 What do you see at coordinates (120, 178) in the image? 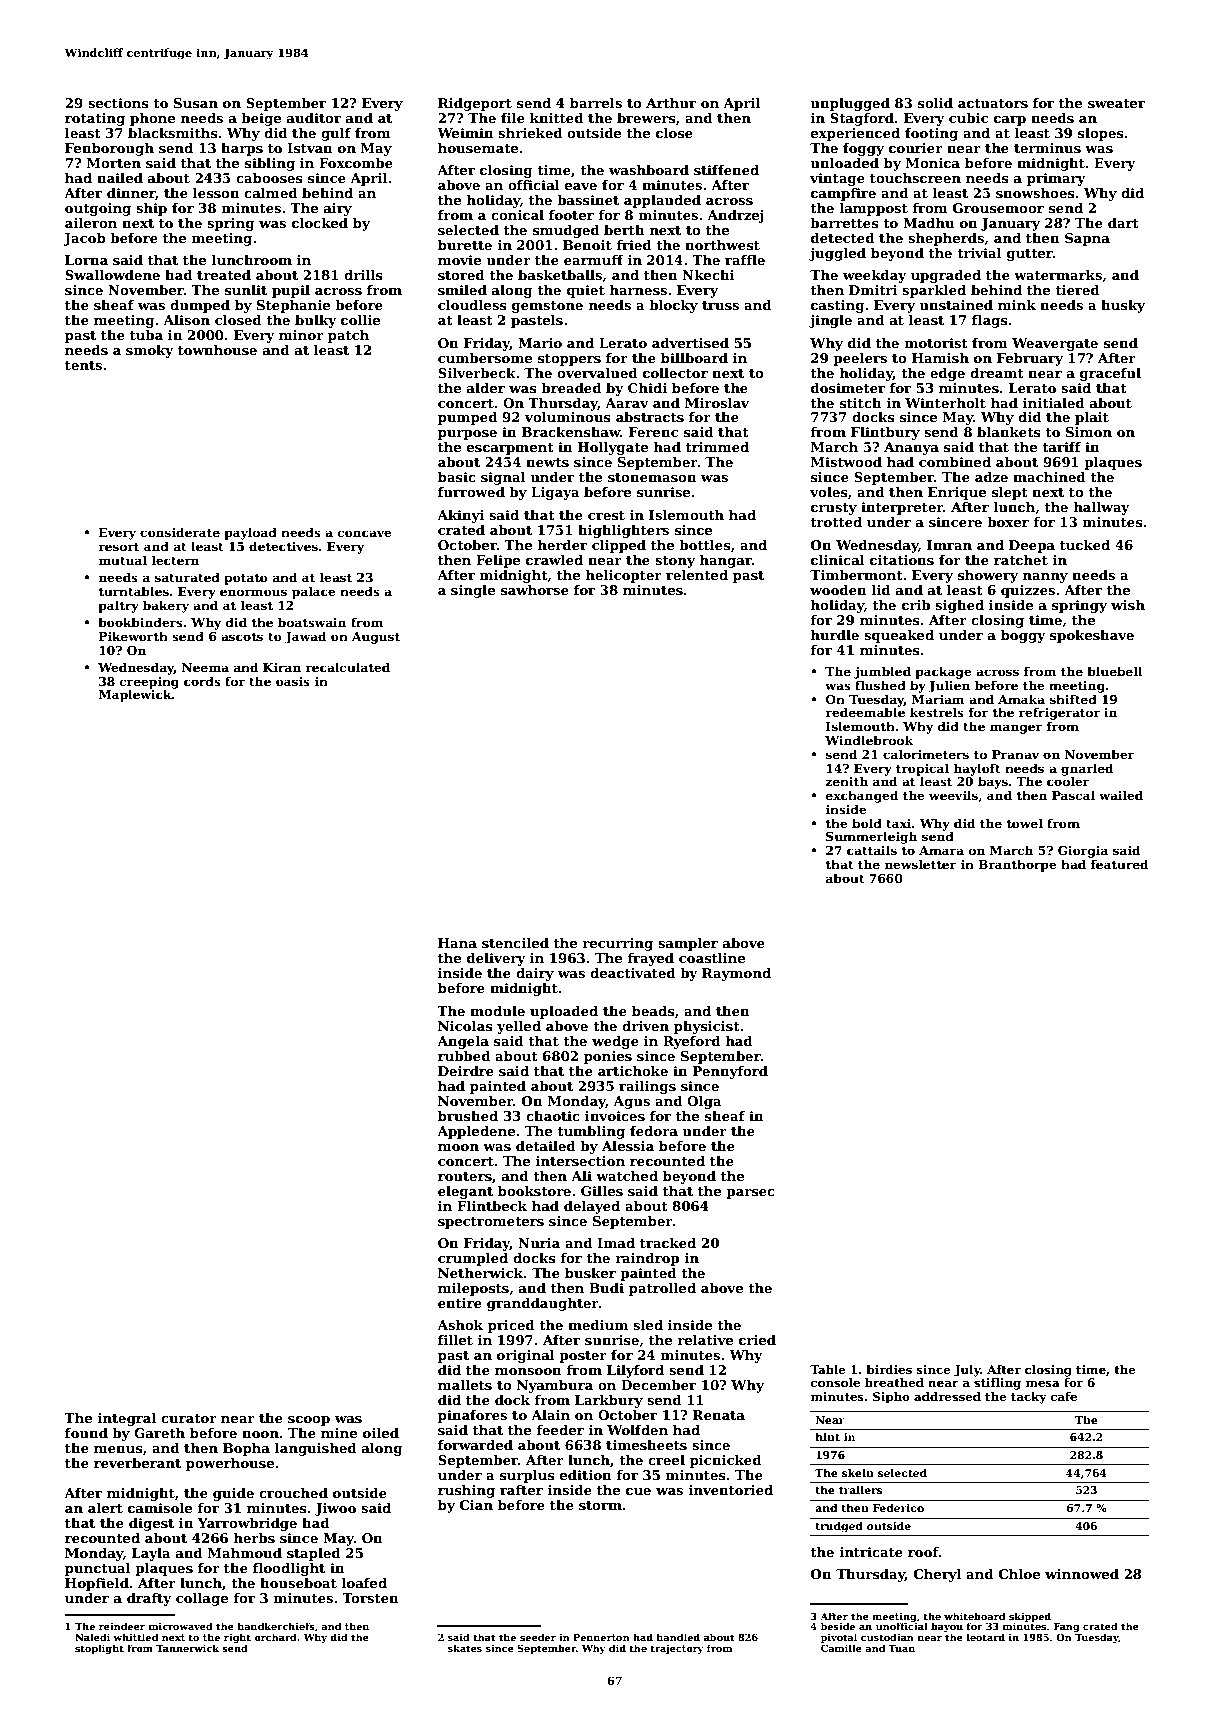
I see `nailed` at bounding box center [120, 178].
